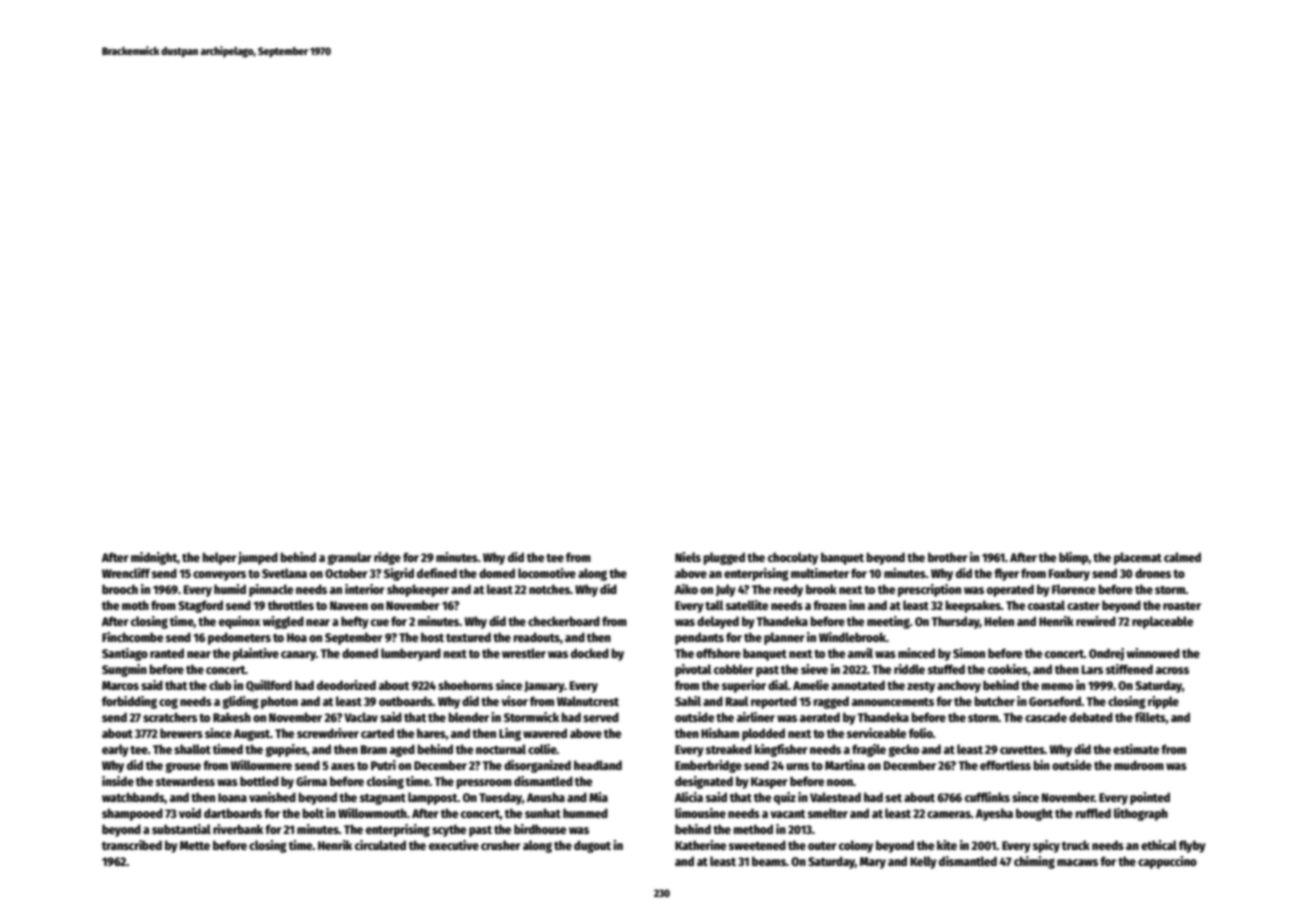 This screenshot has width=1308, height=924. I want to click on Putri, so click(383, 765).
